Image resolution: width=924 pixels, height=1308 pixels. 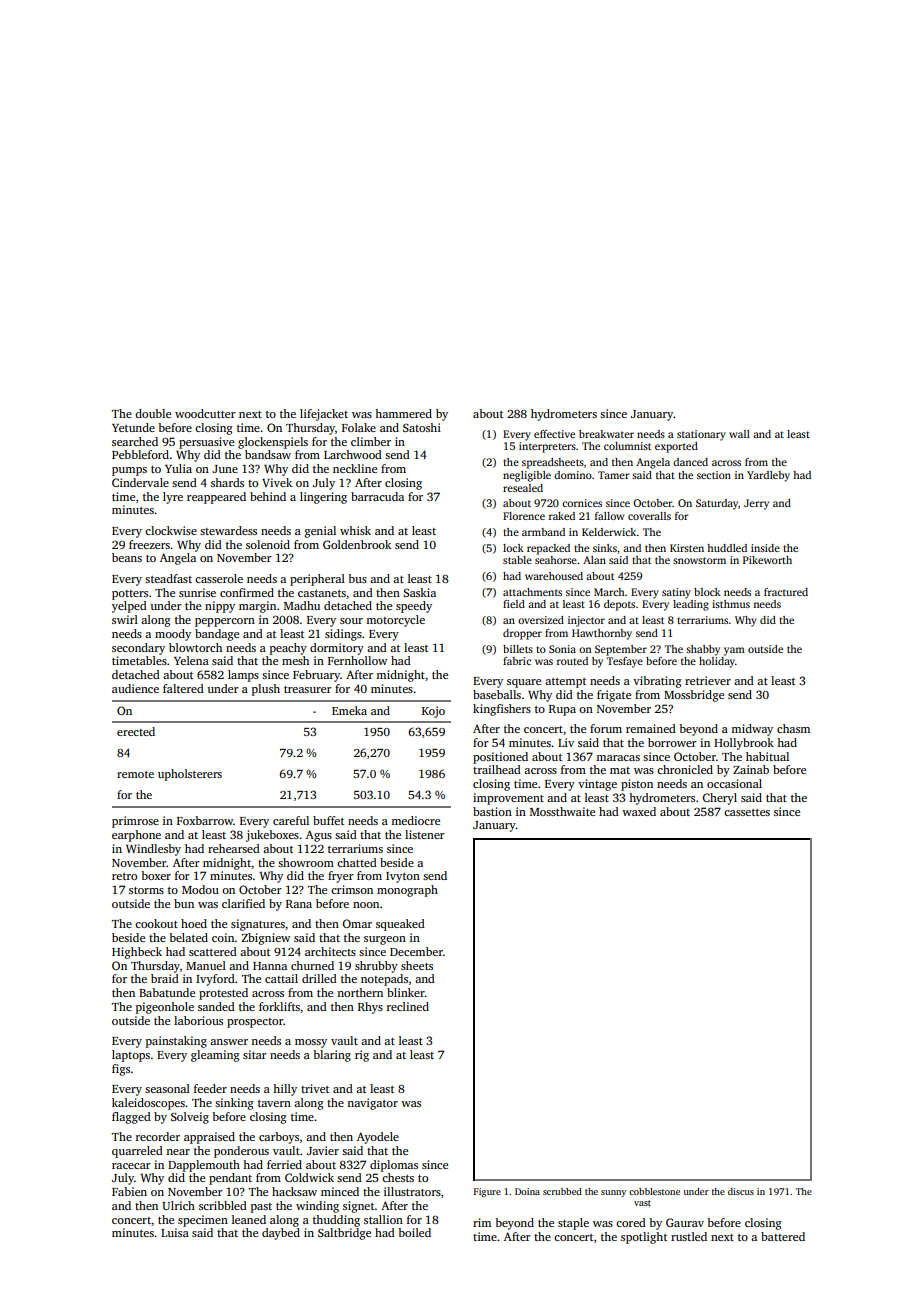 What do you see at coordinates (291, 820) in the document?
I see `careful` at bounding box center [291, 820].
